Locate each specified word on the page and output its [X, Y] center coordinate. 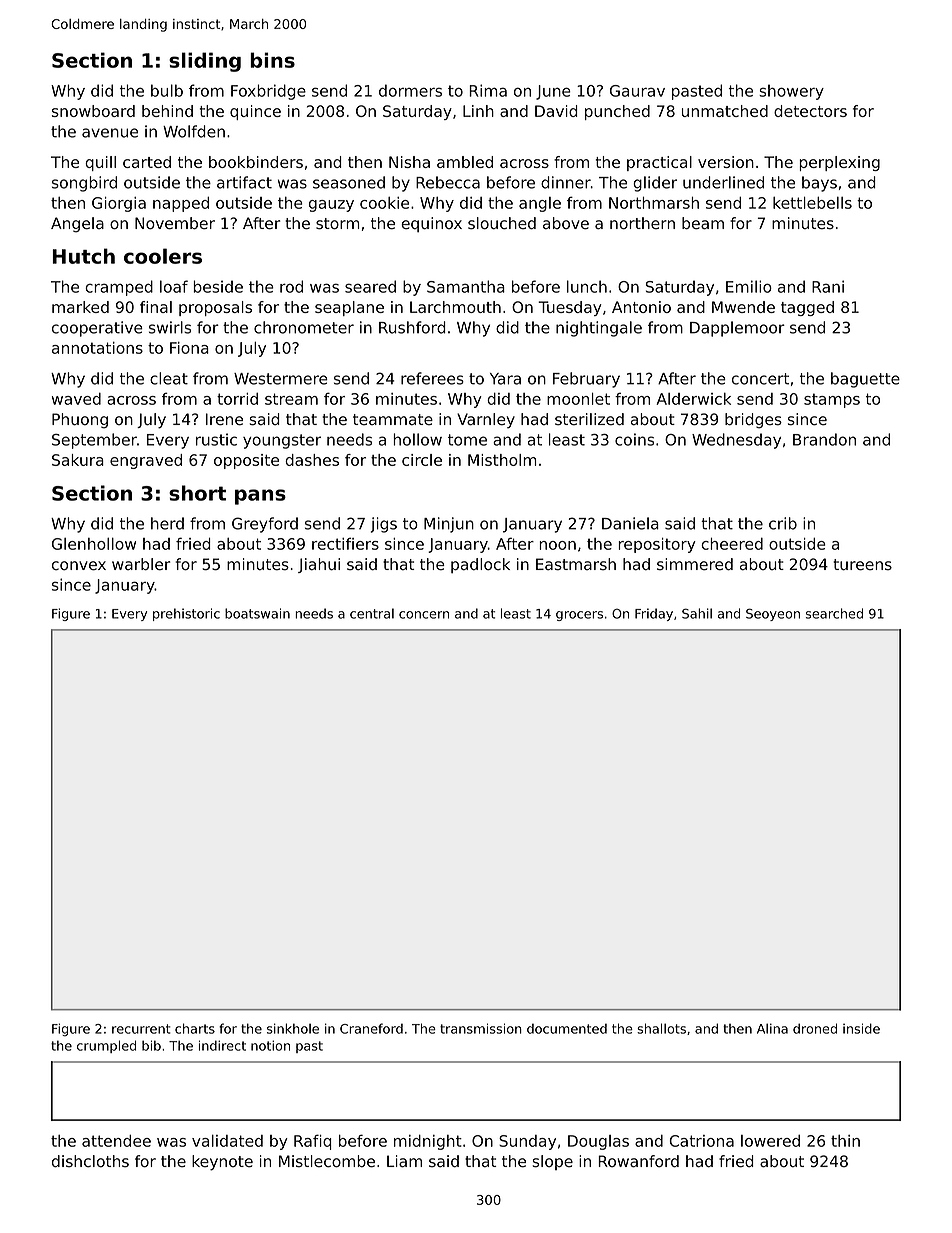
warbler [141, 564]
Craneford [371, 1028]
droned [815, 1028]
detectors [810, 111]
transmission [481, 1028]
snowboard [93, 111]
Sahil [697, 613]
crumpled [106, 1046]
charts [195, 1028]
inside [861, 1028]
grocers [579, 616]
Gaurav [637, 91]
